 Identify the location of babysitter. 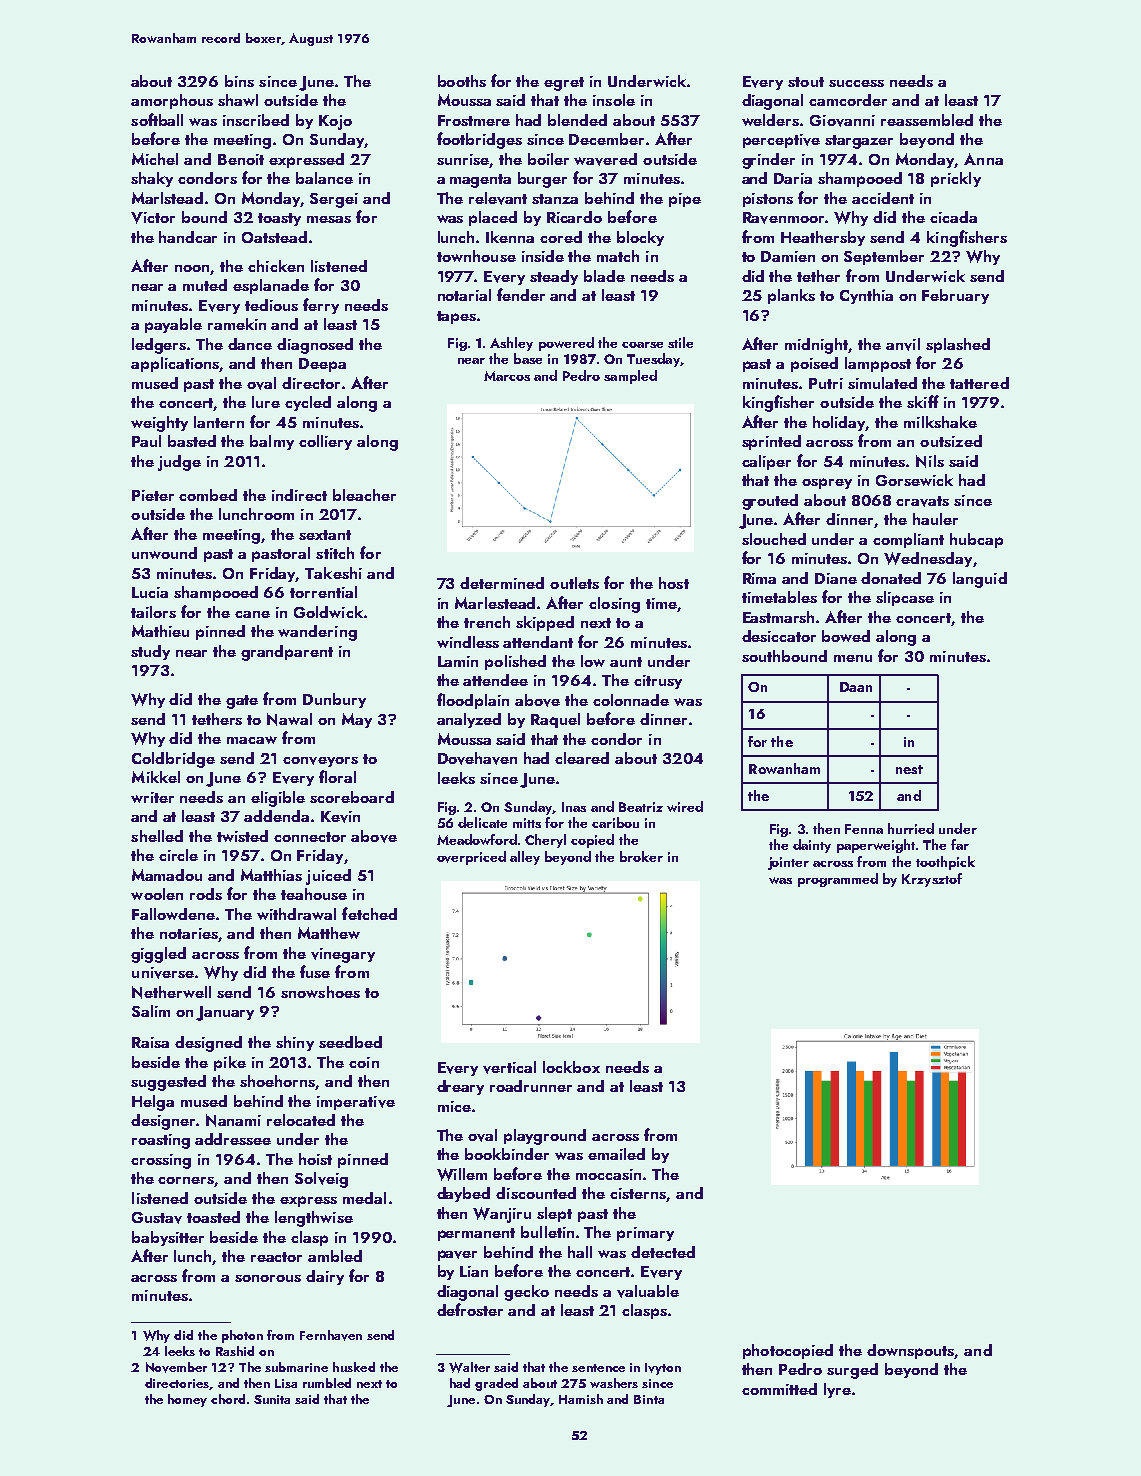
(168, 1238).
